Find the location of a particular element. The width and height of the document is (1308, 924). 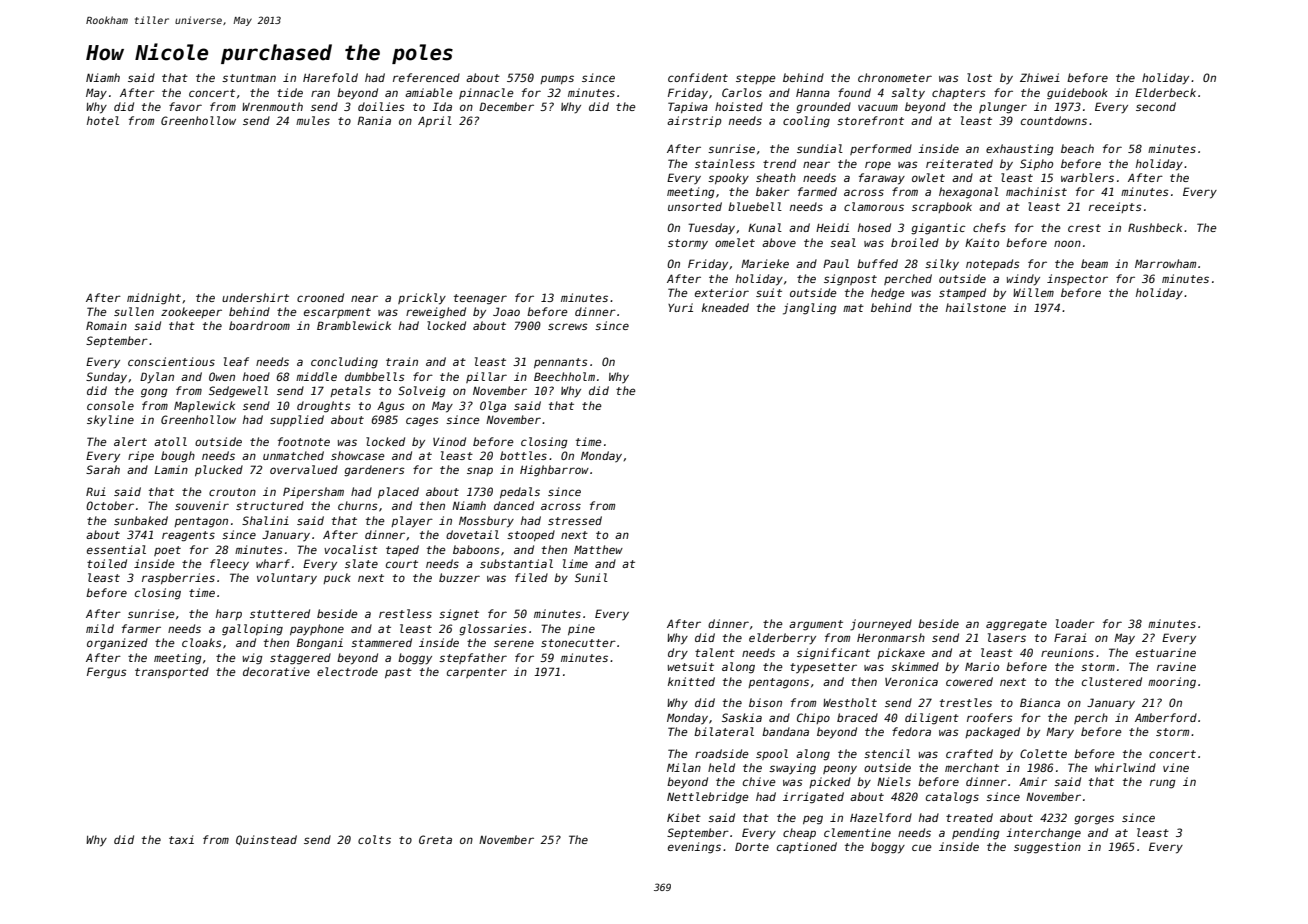

dry is located at coordinates (678, 654).
